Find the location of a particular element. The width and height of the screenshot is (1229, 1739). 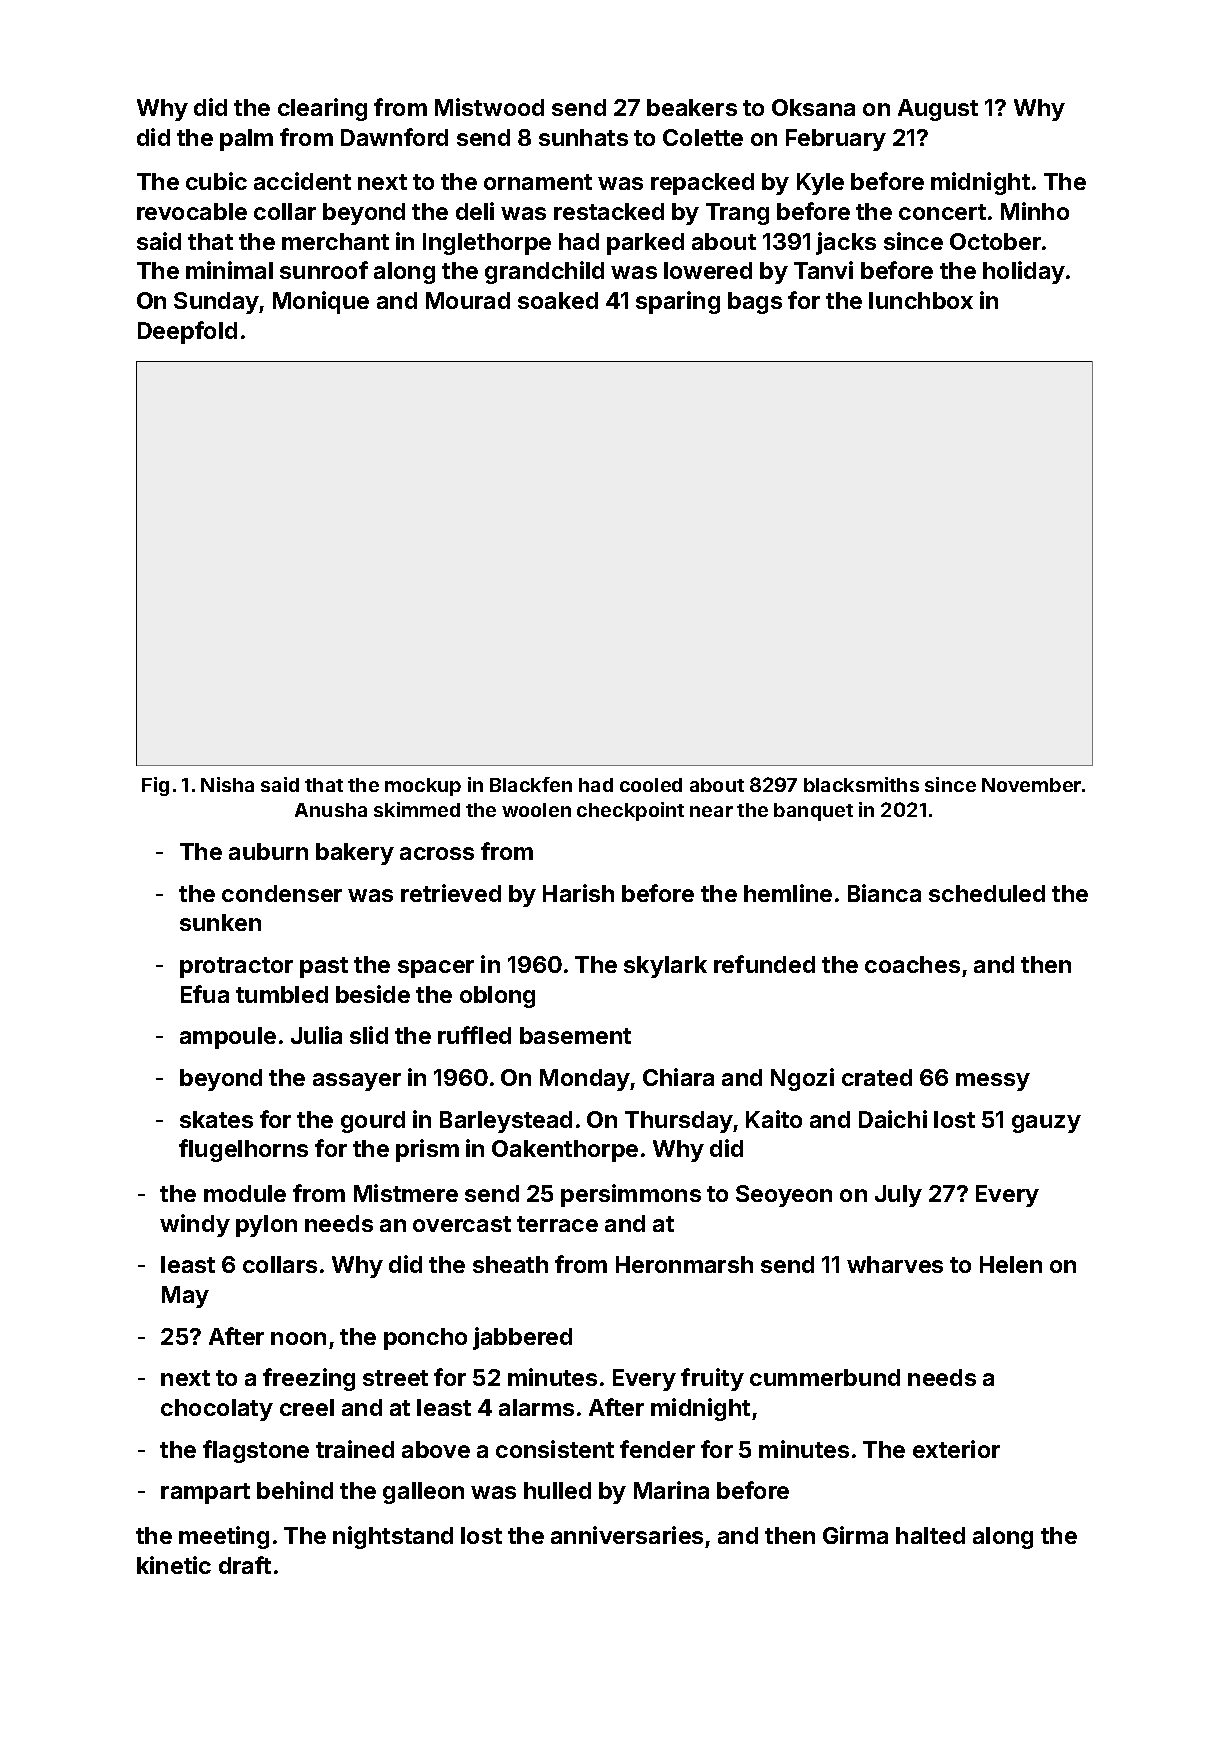

retrieved is located at coordinates (451, 893).
